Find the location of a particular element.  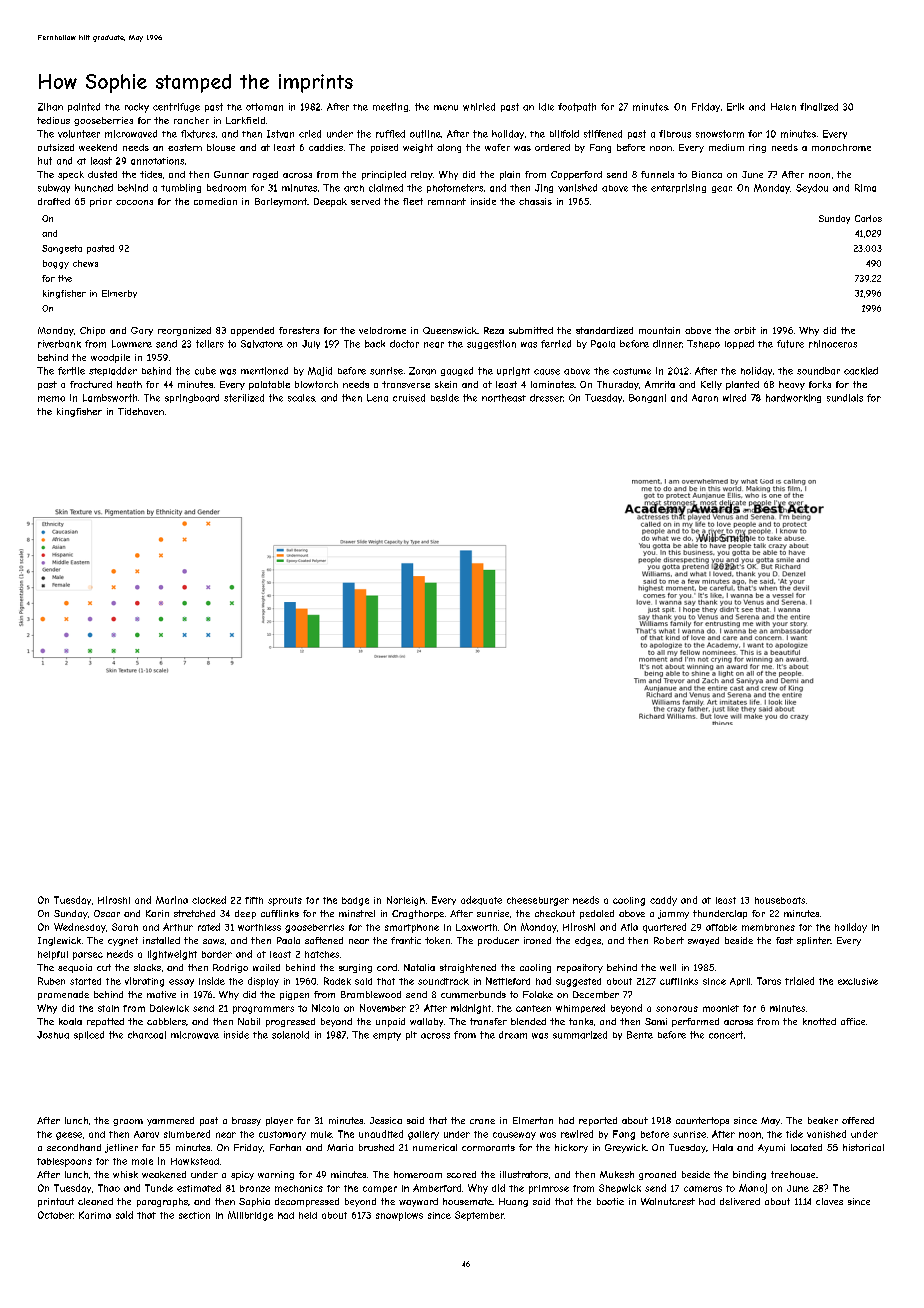

Huong is located at coordinates (513, 1202).
